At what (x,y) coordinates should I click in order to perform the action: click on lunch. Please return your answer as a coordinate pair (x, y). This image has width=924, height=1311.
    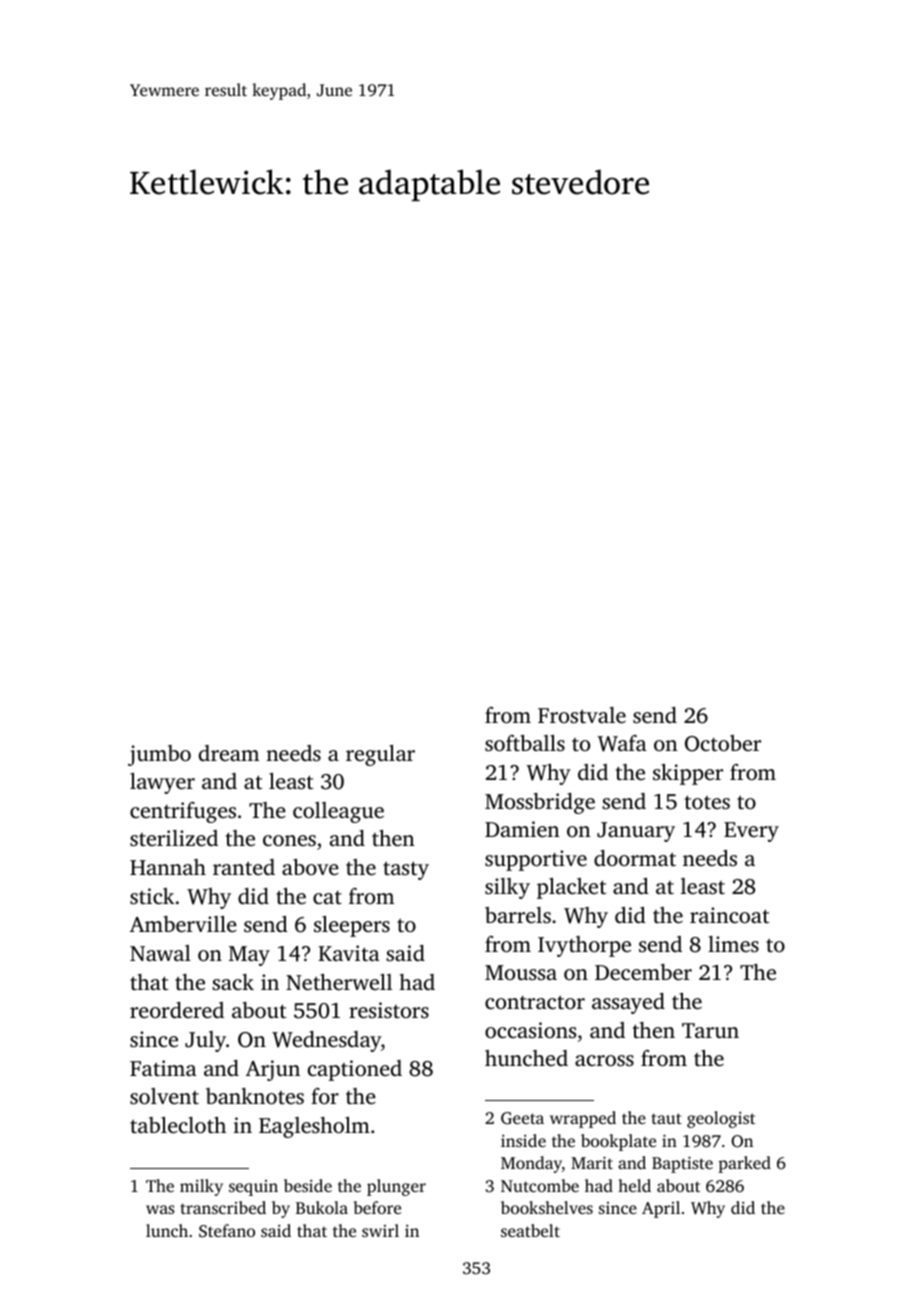
    Looking at the image, I should click on (167, 1230).
